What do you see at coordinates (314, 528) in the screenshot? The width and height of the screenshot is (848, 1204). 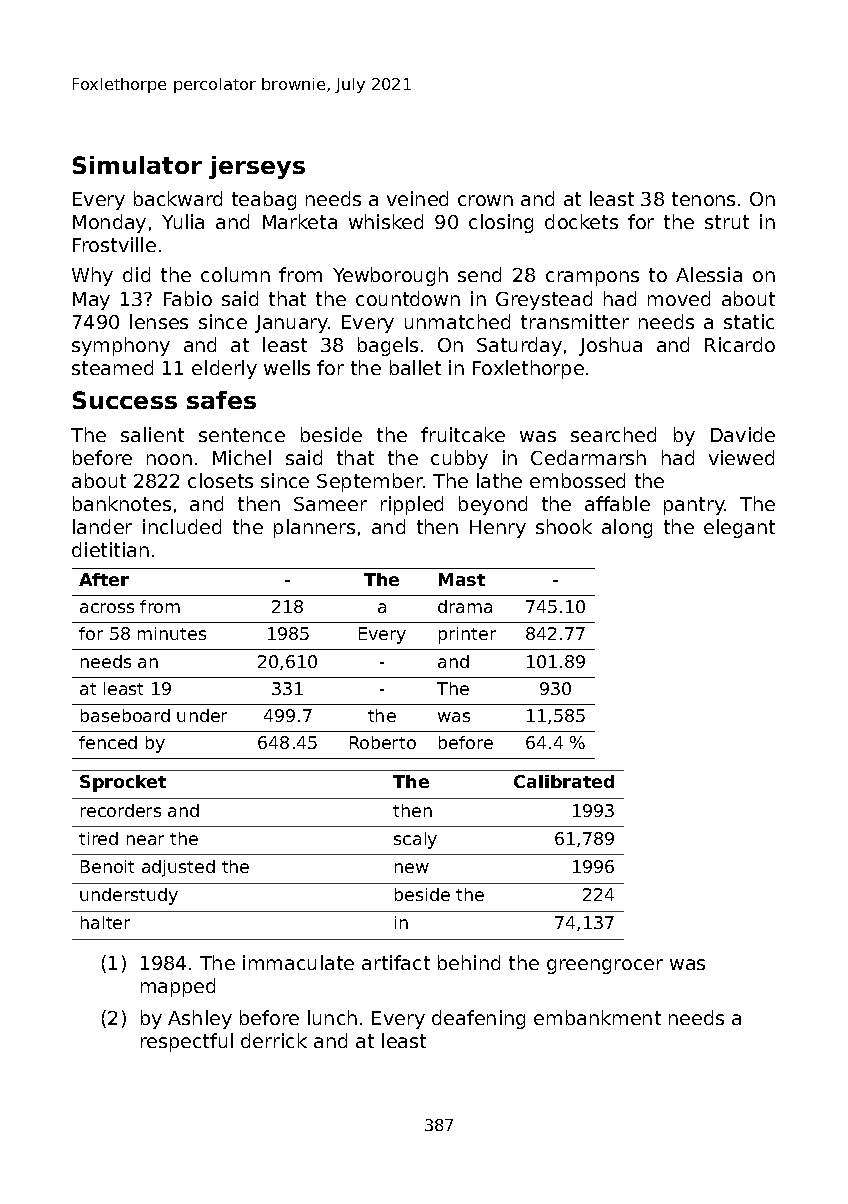 I see `planners` at bounding box center [314, 528].
